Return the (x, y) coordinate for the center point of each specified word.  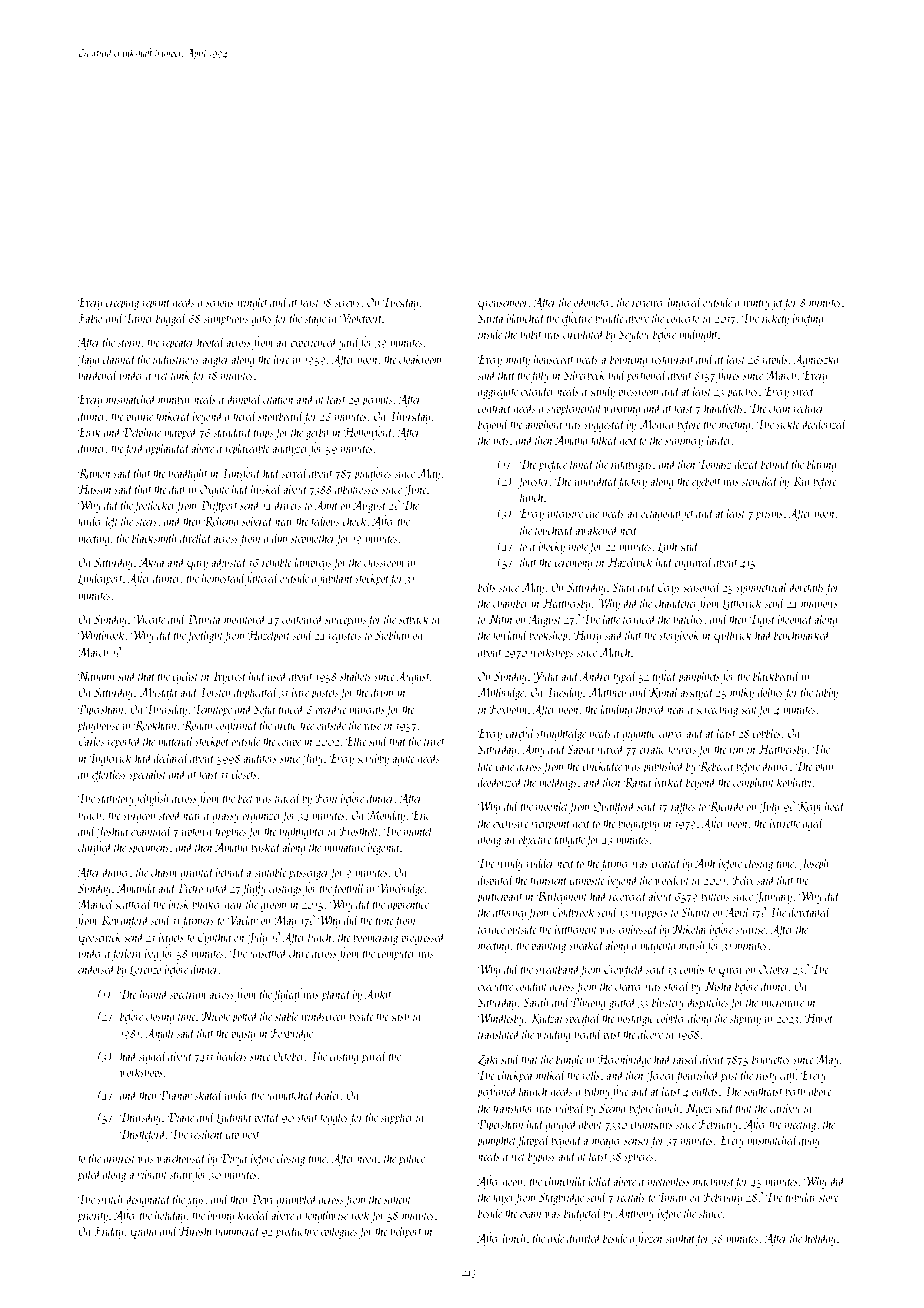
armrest (119, 1159)
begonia (383, 848)
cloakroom (420, 358)
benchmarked (802, 634)
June (415, 490)
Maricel (96, 903)
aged (813, 824)
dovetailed (810, 911)
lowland (510, 634)
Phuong (588, 1003)
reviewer (648, 302)
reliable (277, 561)
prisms (769, 515)
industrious (176, 358)
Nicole (215, 1015)
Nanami (96, 676)
